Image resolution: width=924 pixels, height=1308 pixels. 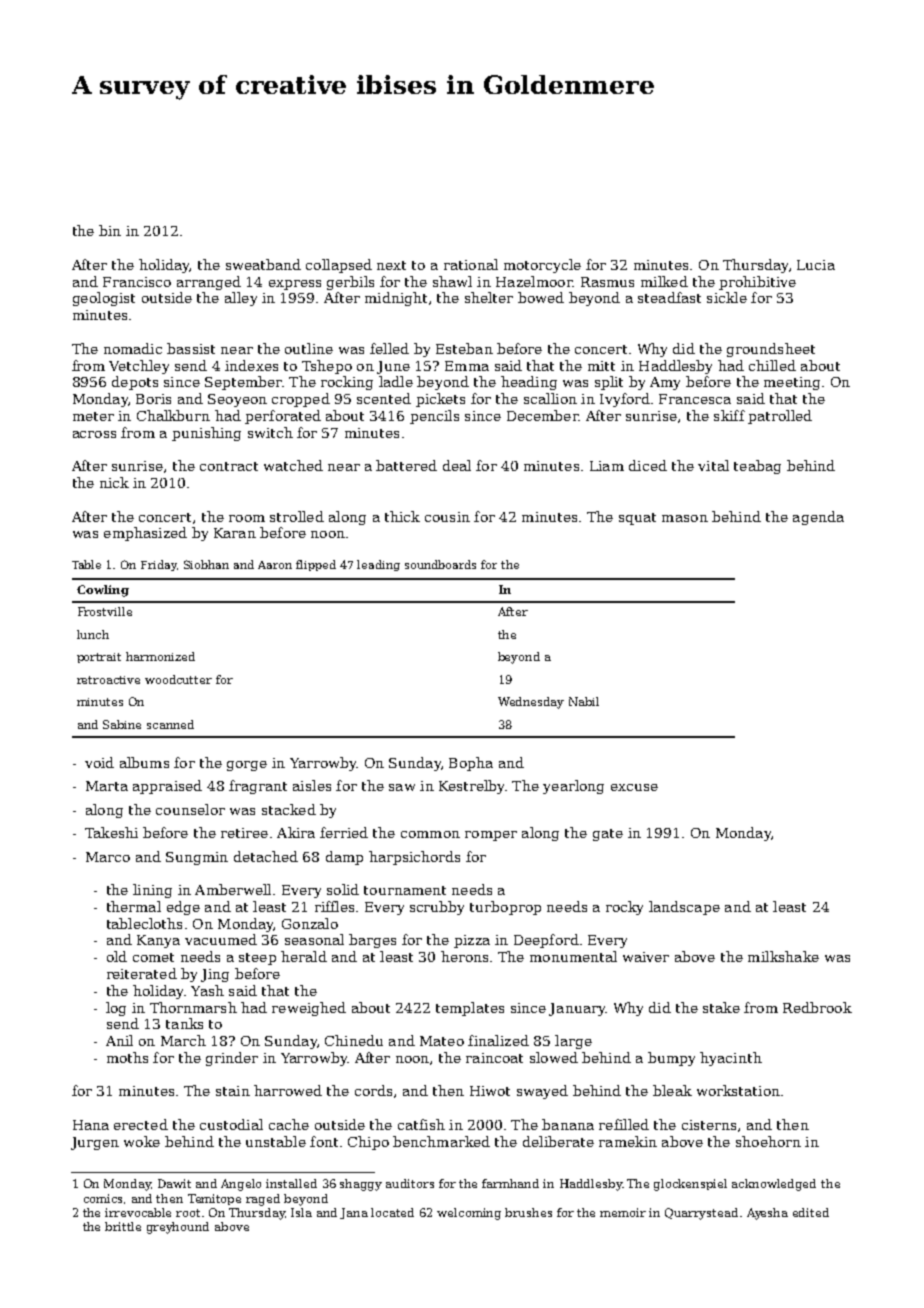 What do you see at coordinates (137, 282) in the document?
I see `Francisco` at bounding box center [137, 282].
